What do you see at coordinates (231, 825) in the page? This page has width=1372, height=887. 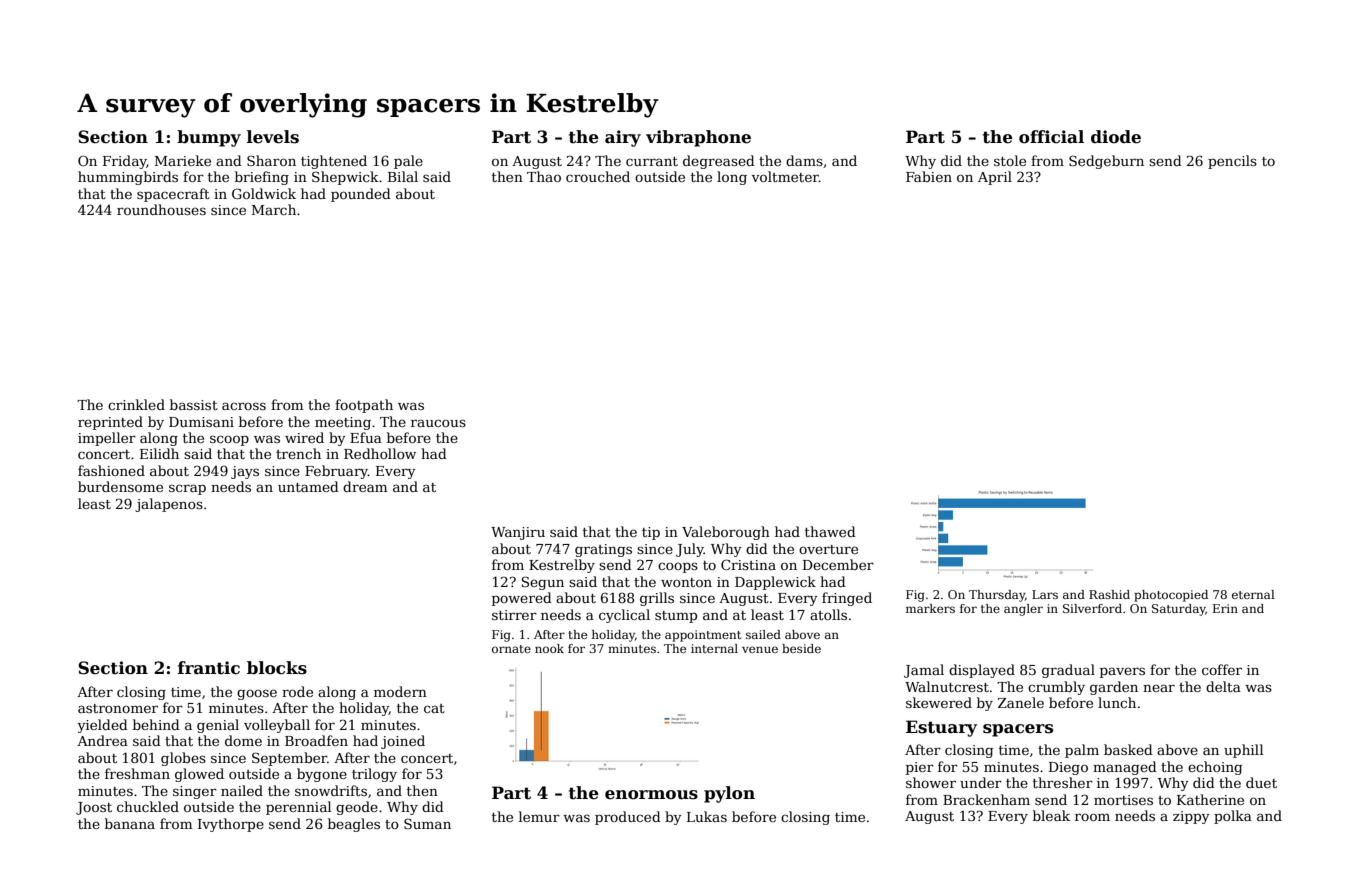 I see `Ivythorpe` at bounding box center [231, 825].
